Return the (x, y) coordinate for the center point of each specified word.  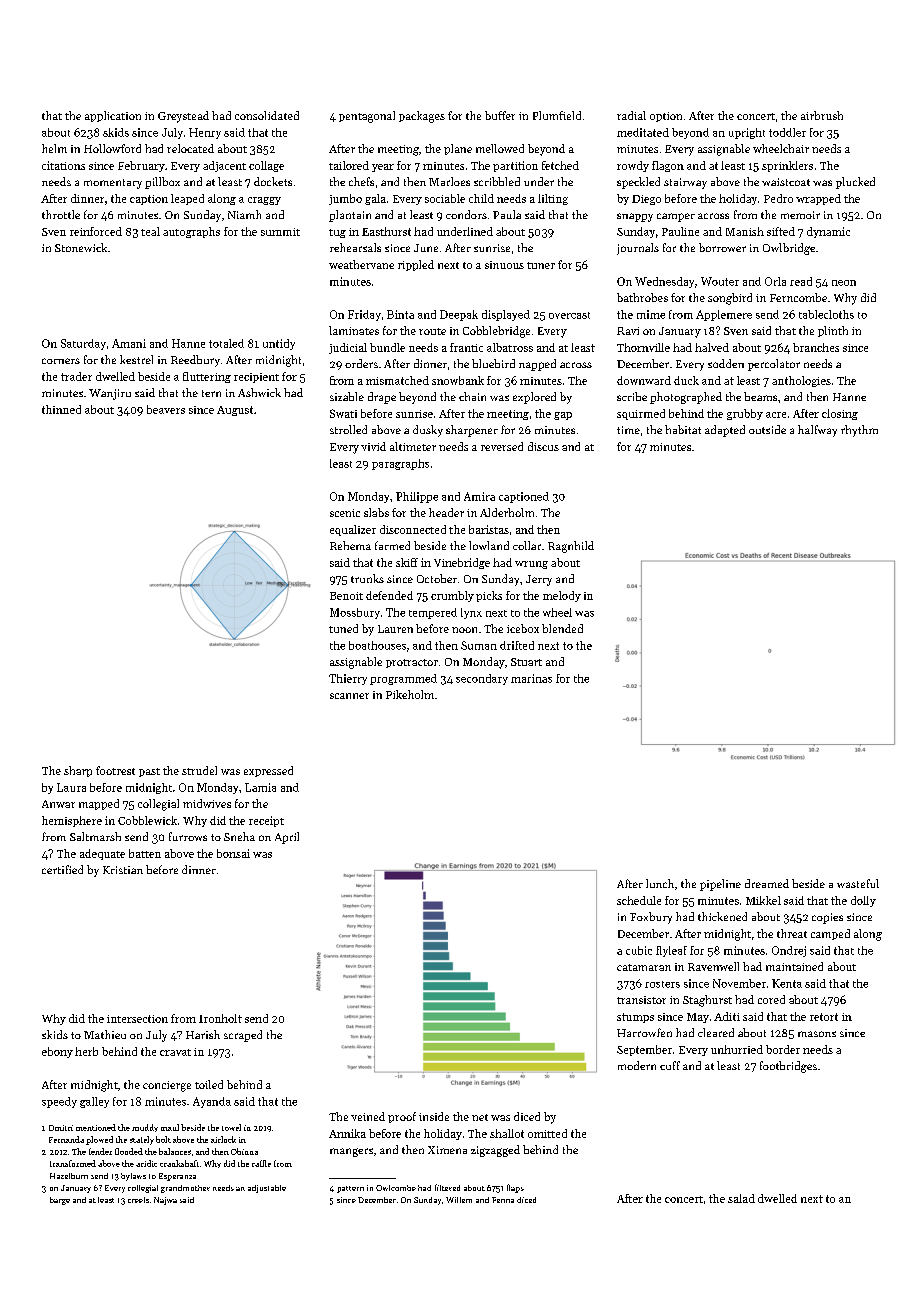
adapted (725, 431)
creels (138, 1200)
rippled (416, 265)
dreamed (767, 883)
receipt (266, 821)
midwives (207, 803)
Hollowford (112, 148)
